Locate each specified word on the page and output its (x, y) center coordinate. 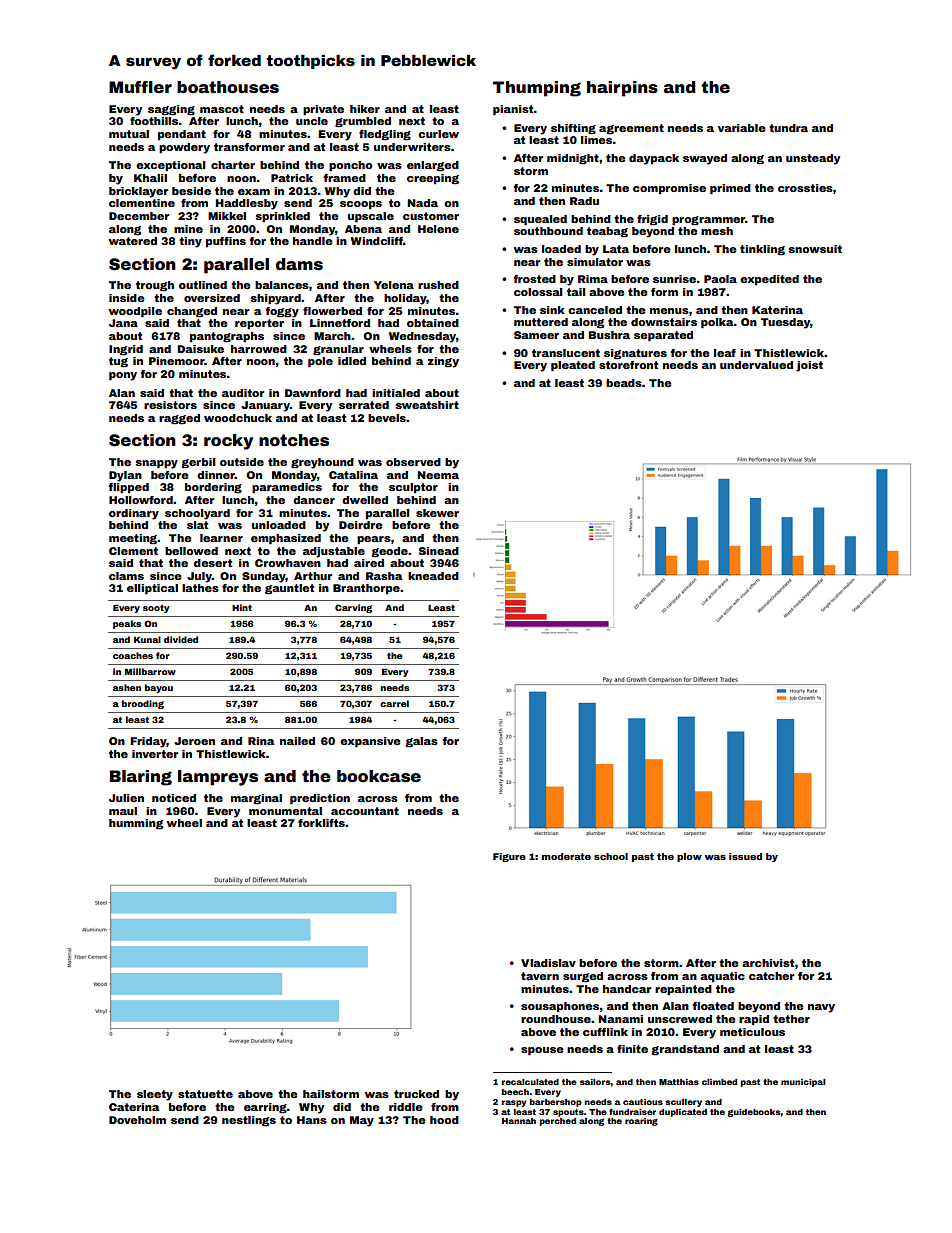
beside (191, 191)
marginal (256, 799)
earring (265, 1108)
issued (745, 856)
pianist (513, 110)
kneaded (433, 576)
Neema (438, 475)
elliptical (152, 589)
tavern (540, 976)
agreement (631, 129)
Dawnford (313, 393)
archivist (768, 963)
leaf (725, 353)
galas (421, 742)
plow (689, 857)
